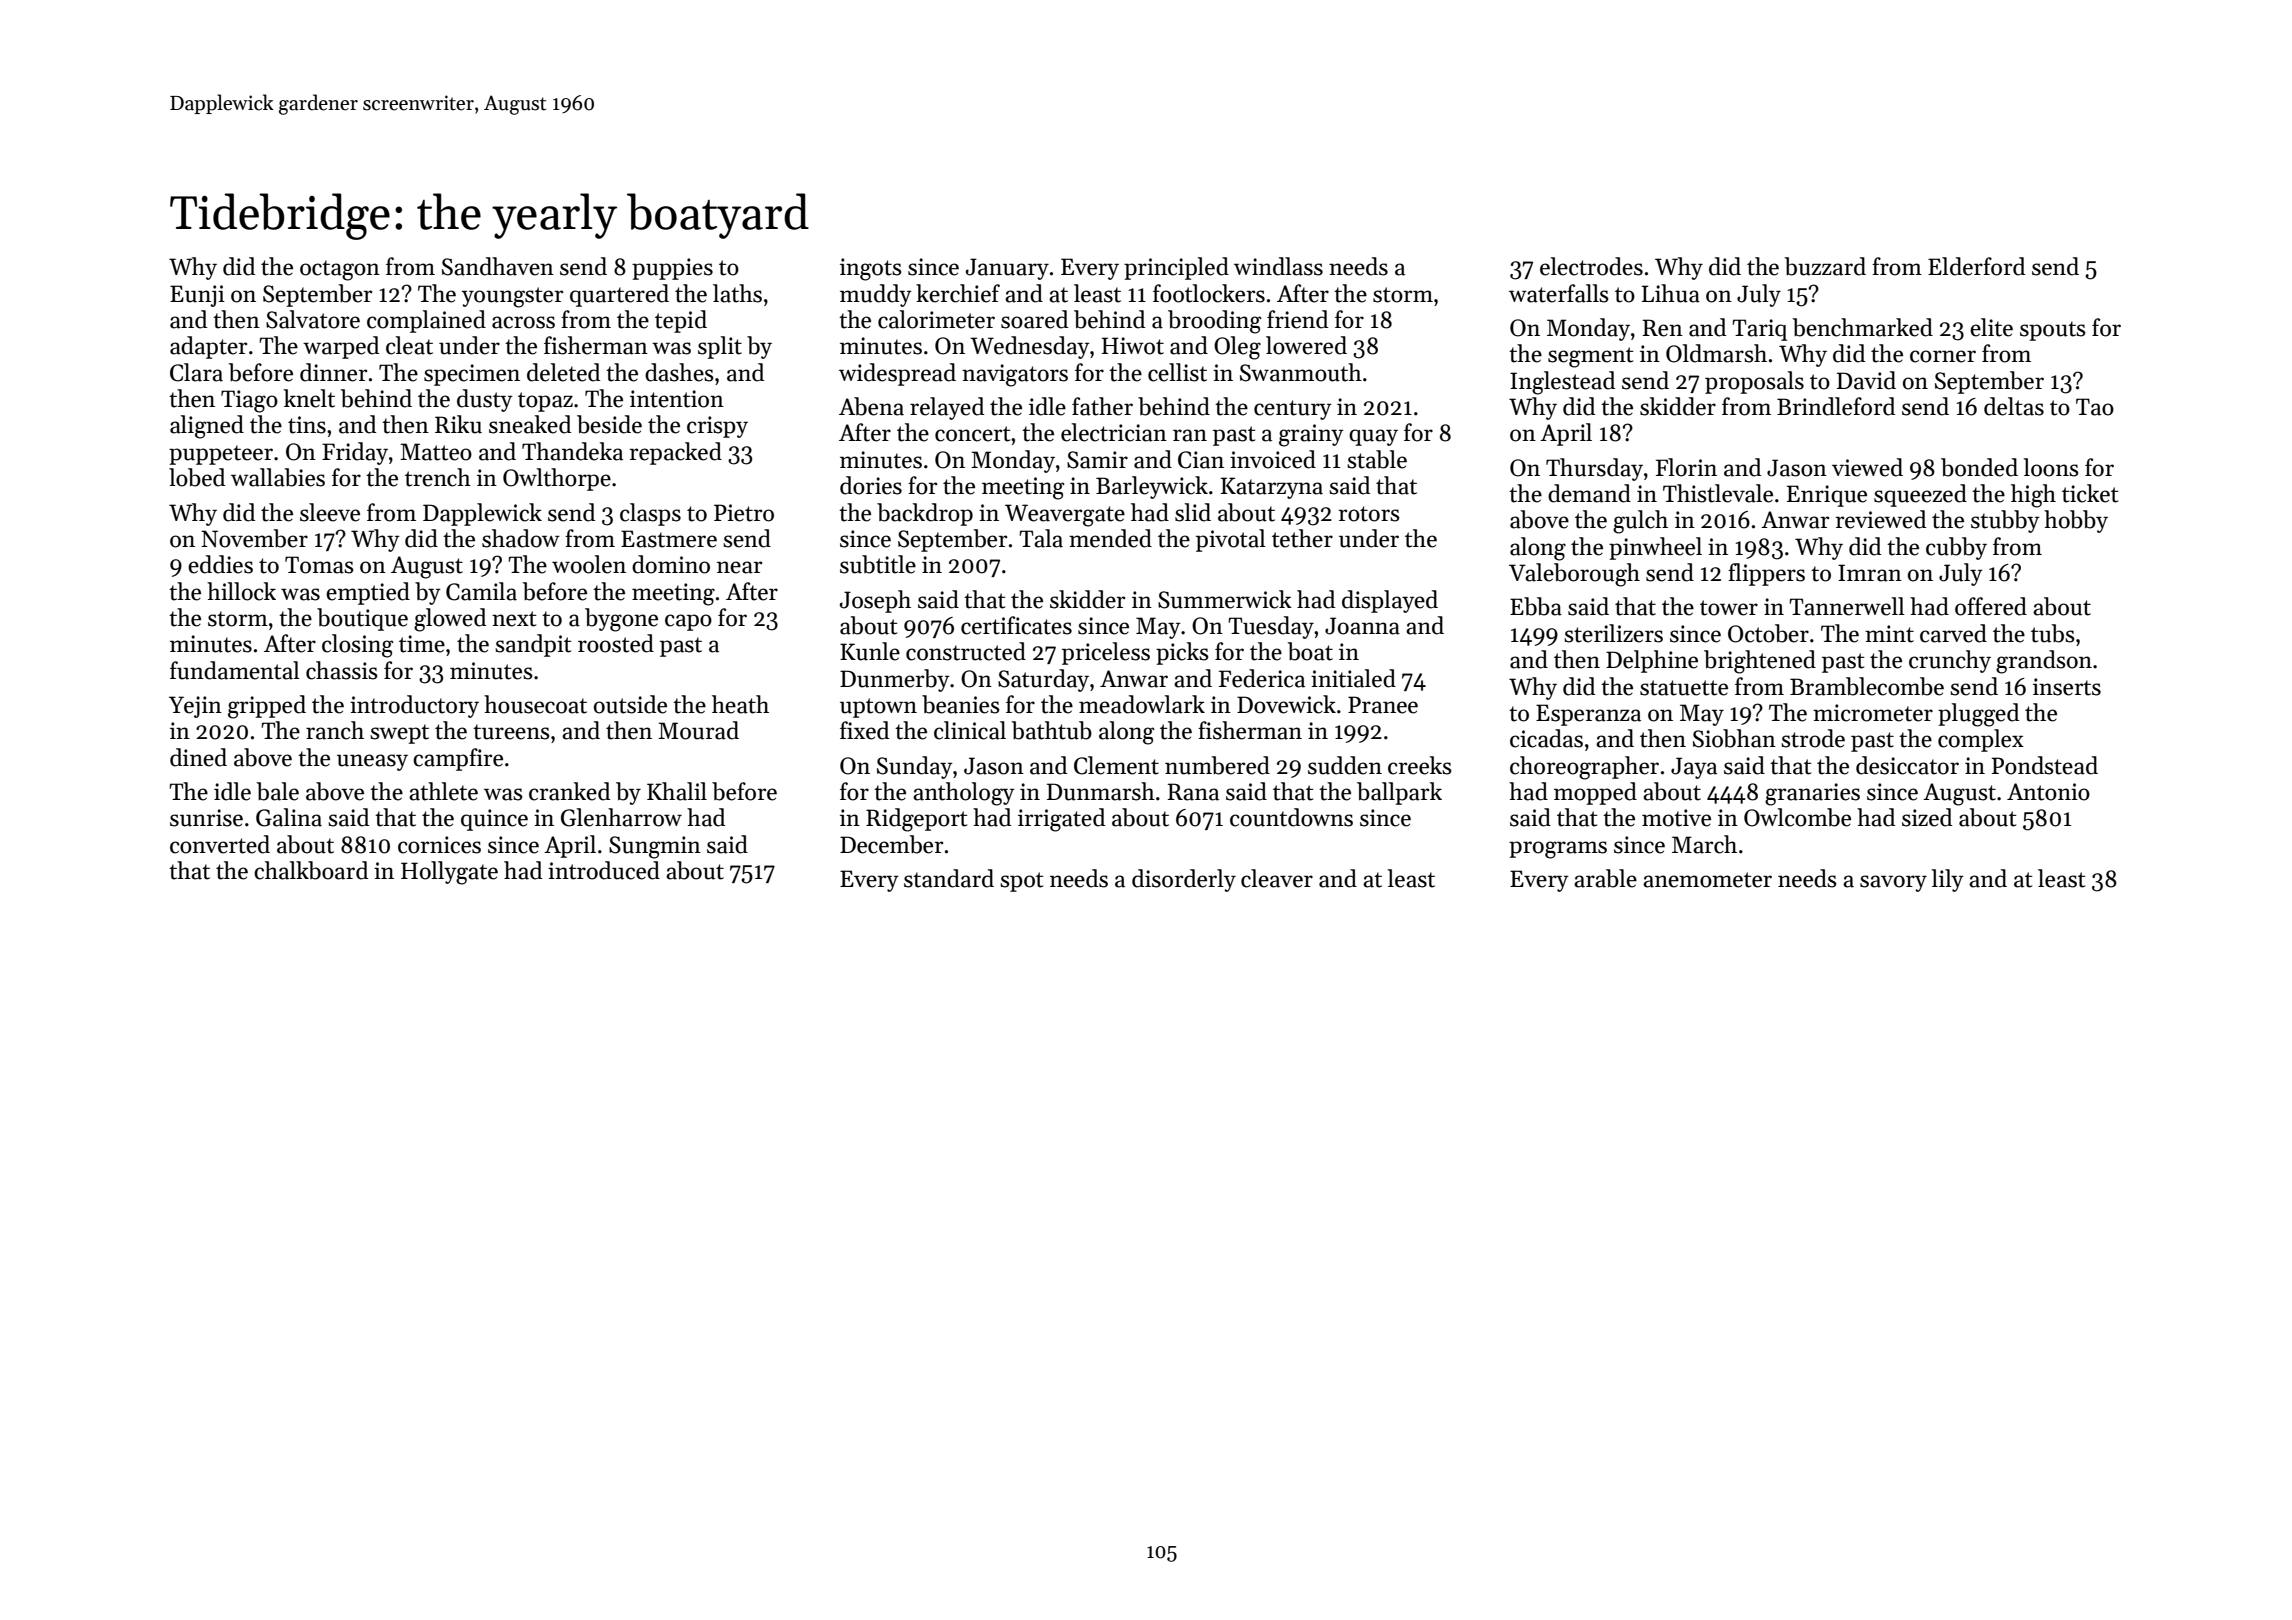 This document has height=1620, width=2292. What do you see at coordinates (1825, 266) in the document?
I see `buzzard` at bounding box center [1825, 266].
